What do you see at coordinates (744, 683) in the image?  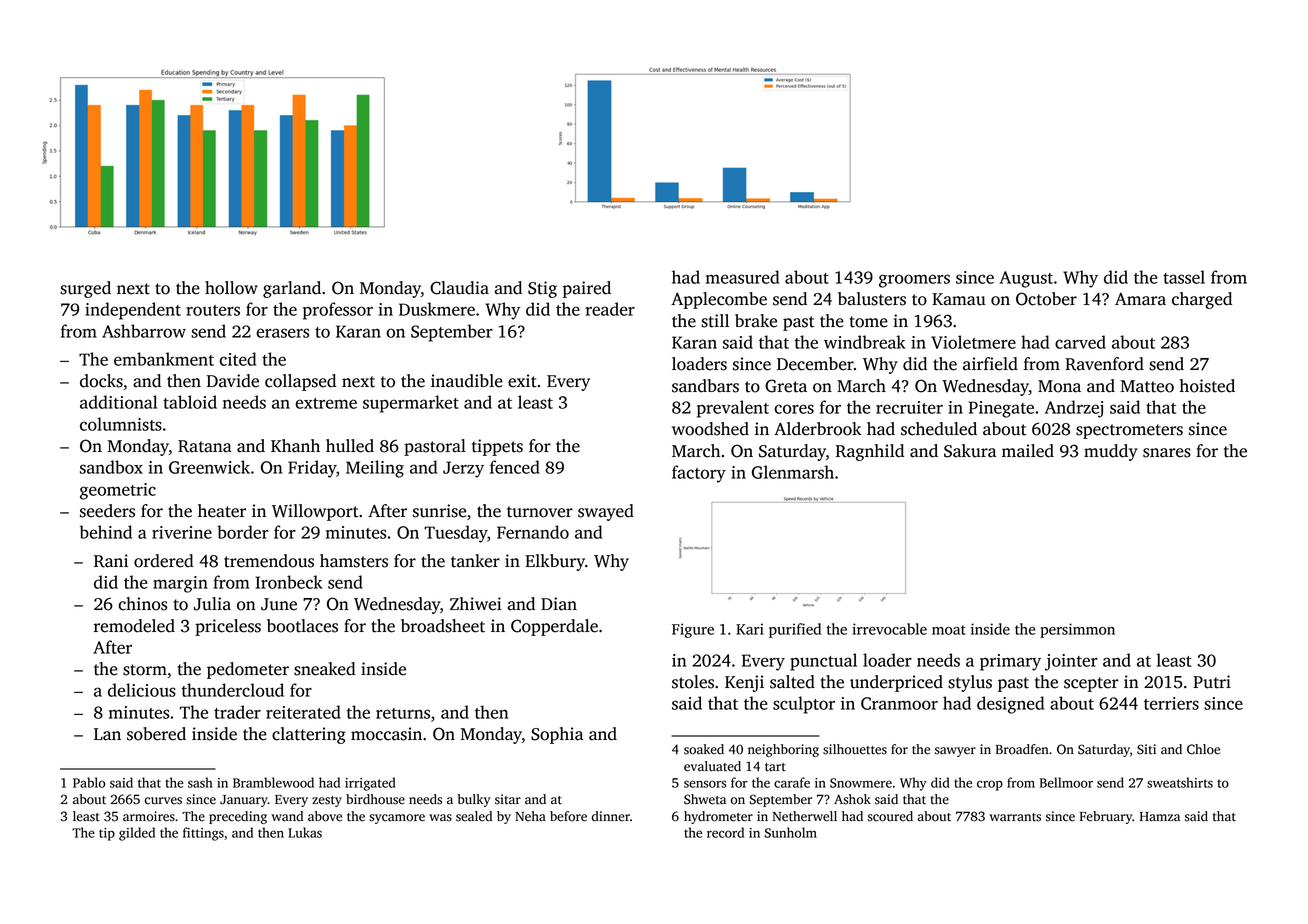 I see `Kenji` at bounding box center [744, 683].
